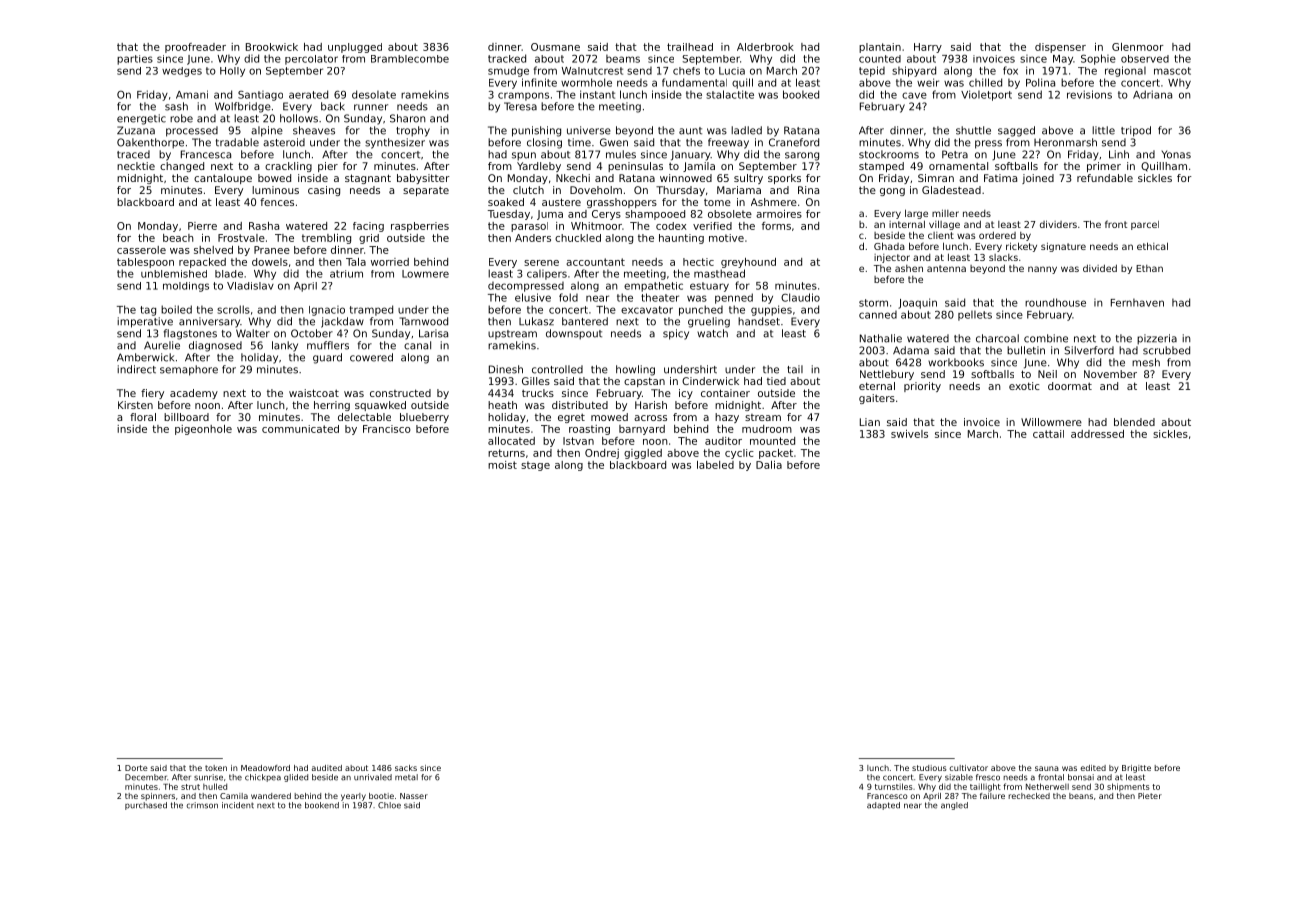  What do you see at coordinates (772, 441) in the screenshot?
I see `mounted` at bounding box center [772, 441].
